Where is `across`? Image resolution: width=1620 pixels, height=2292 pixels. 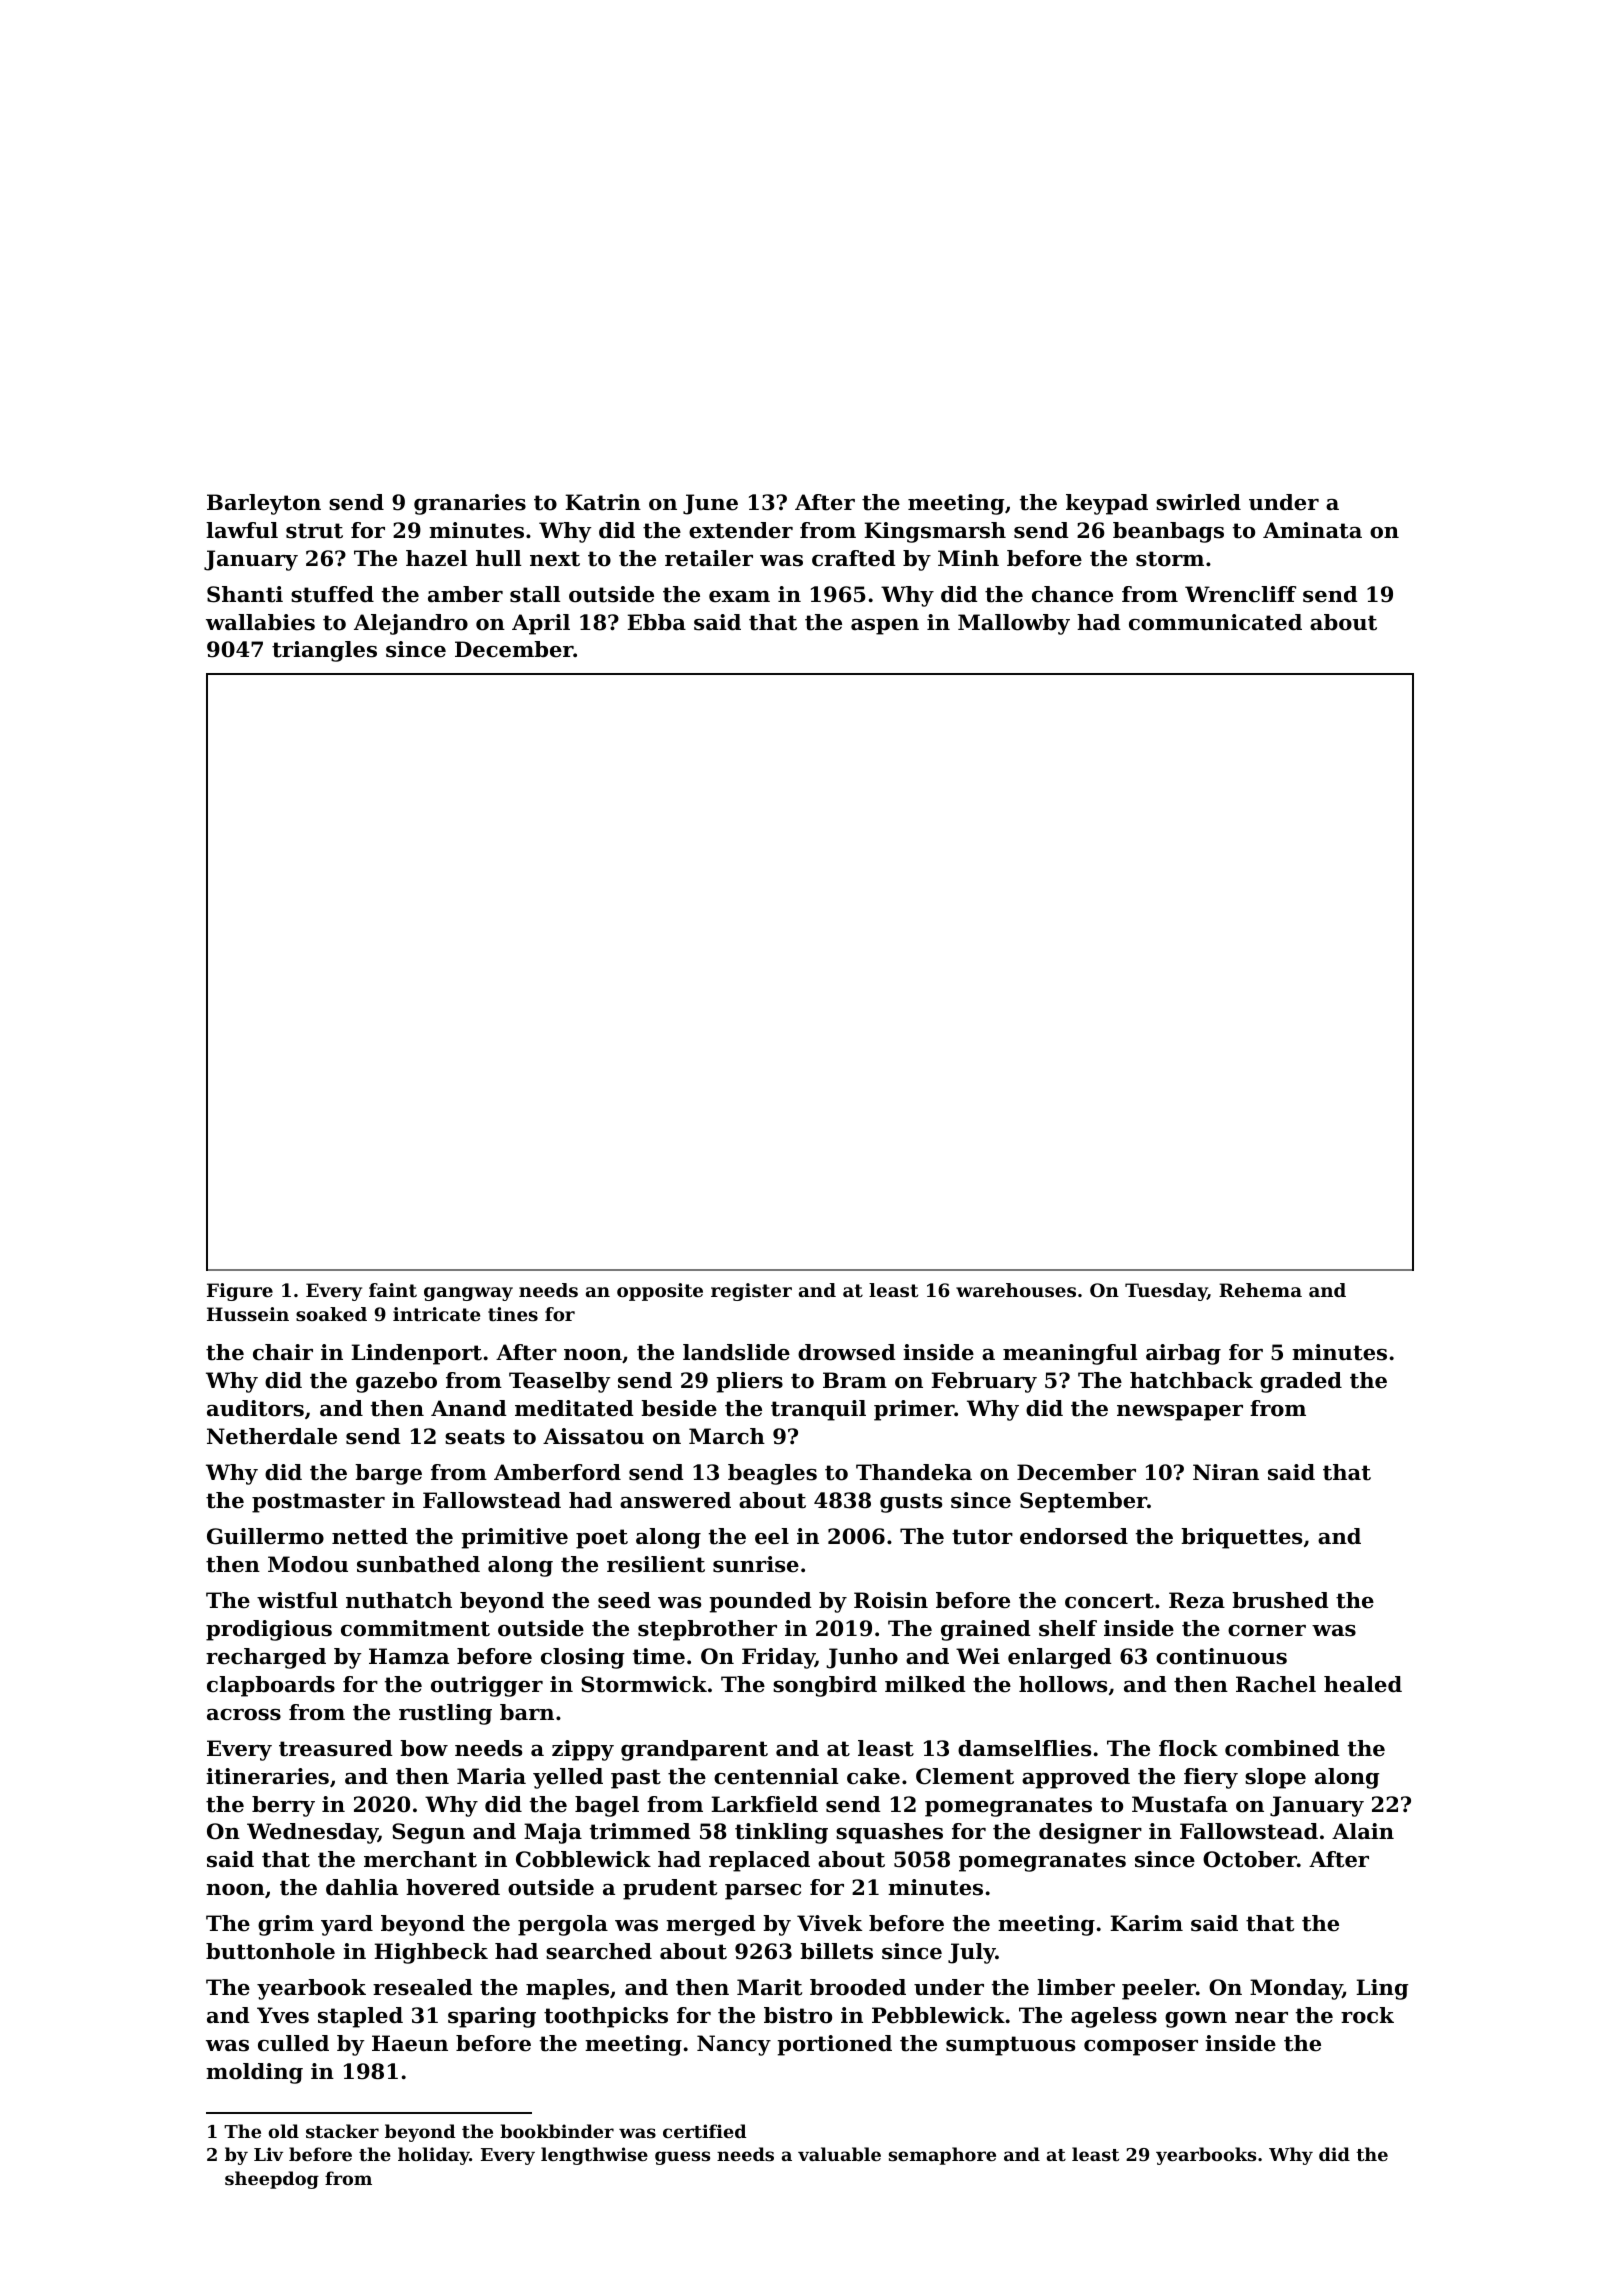 across is located at coordinates (244, 1715).
